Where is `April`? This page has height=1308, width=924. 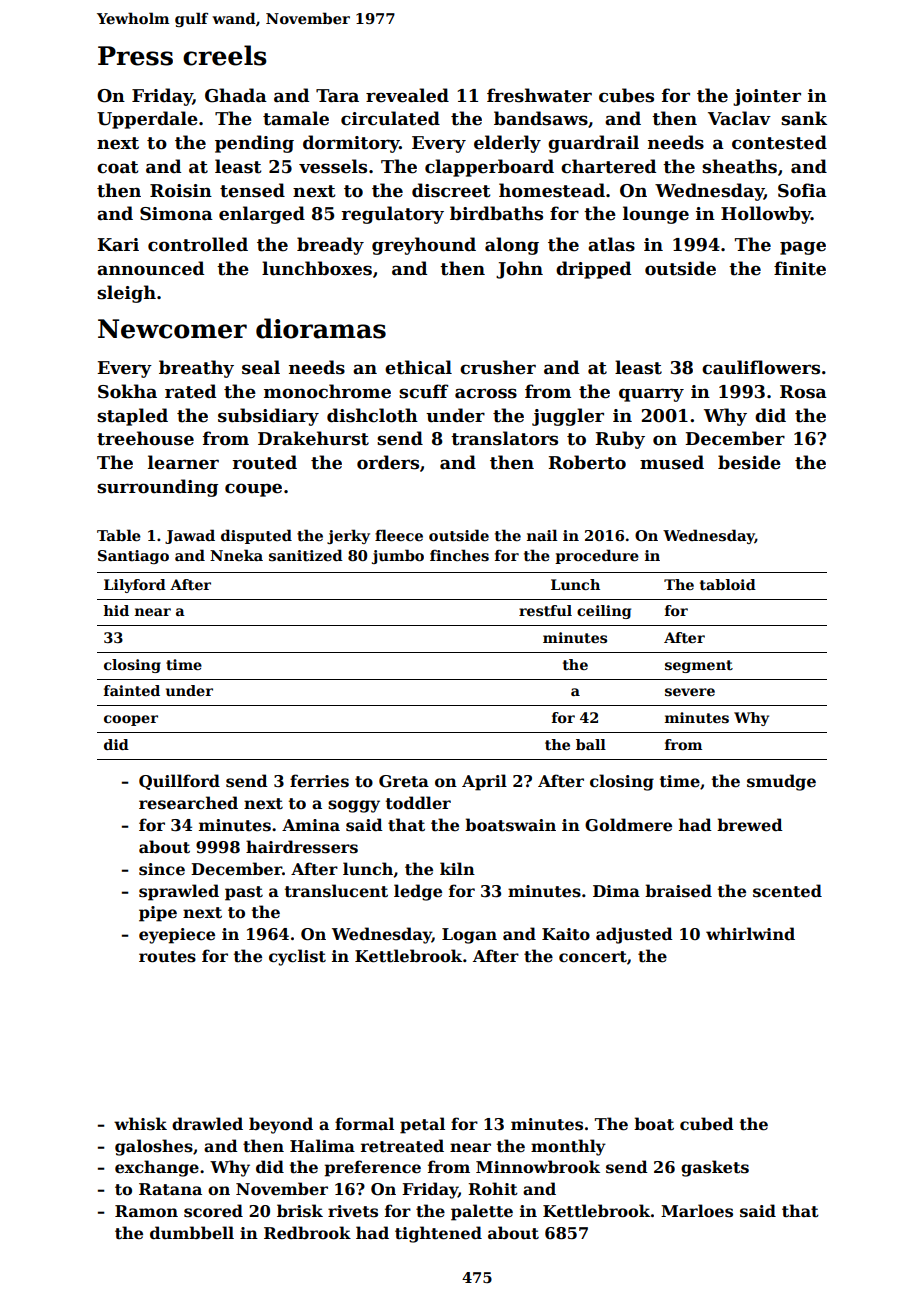 April is located at coordinates (484, 782).
